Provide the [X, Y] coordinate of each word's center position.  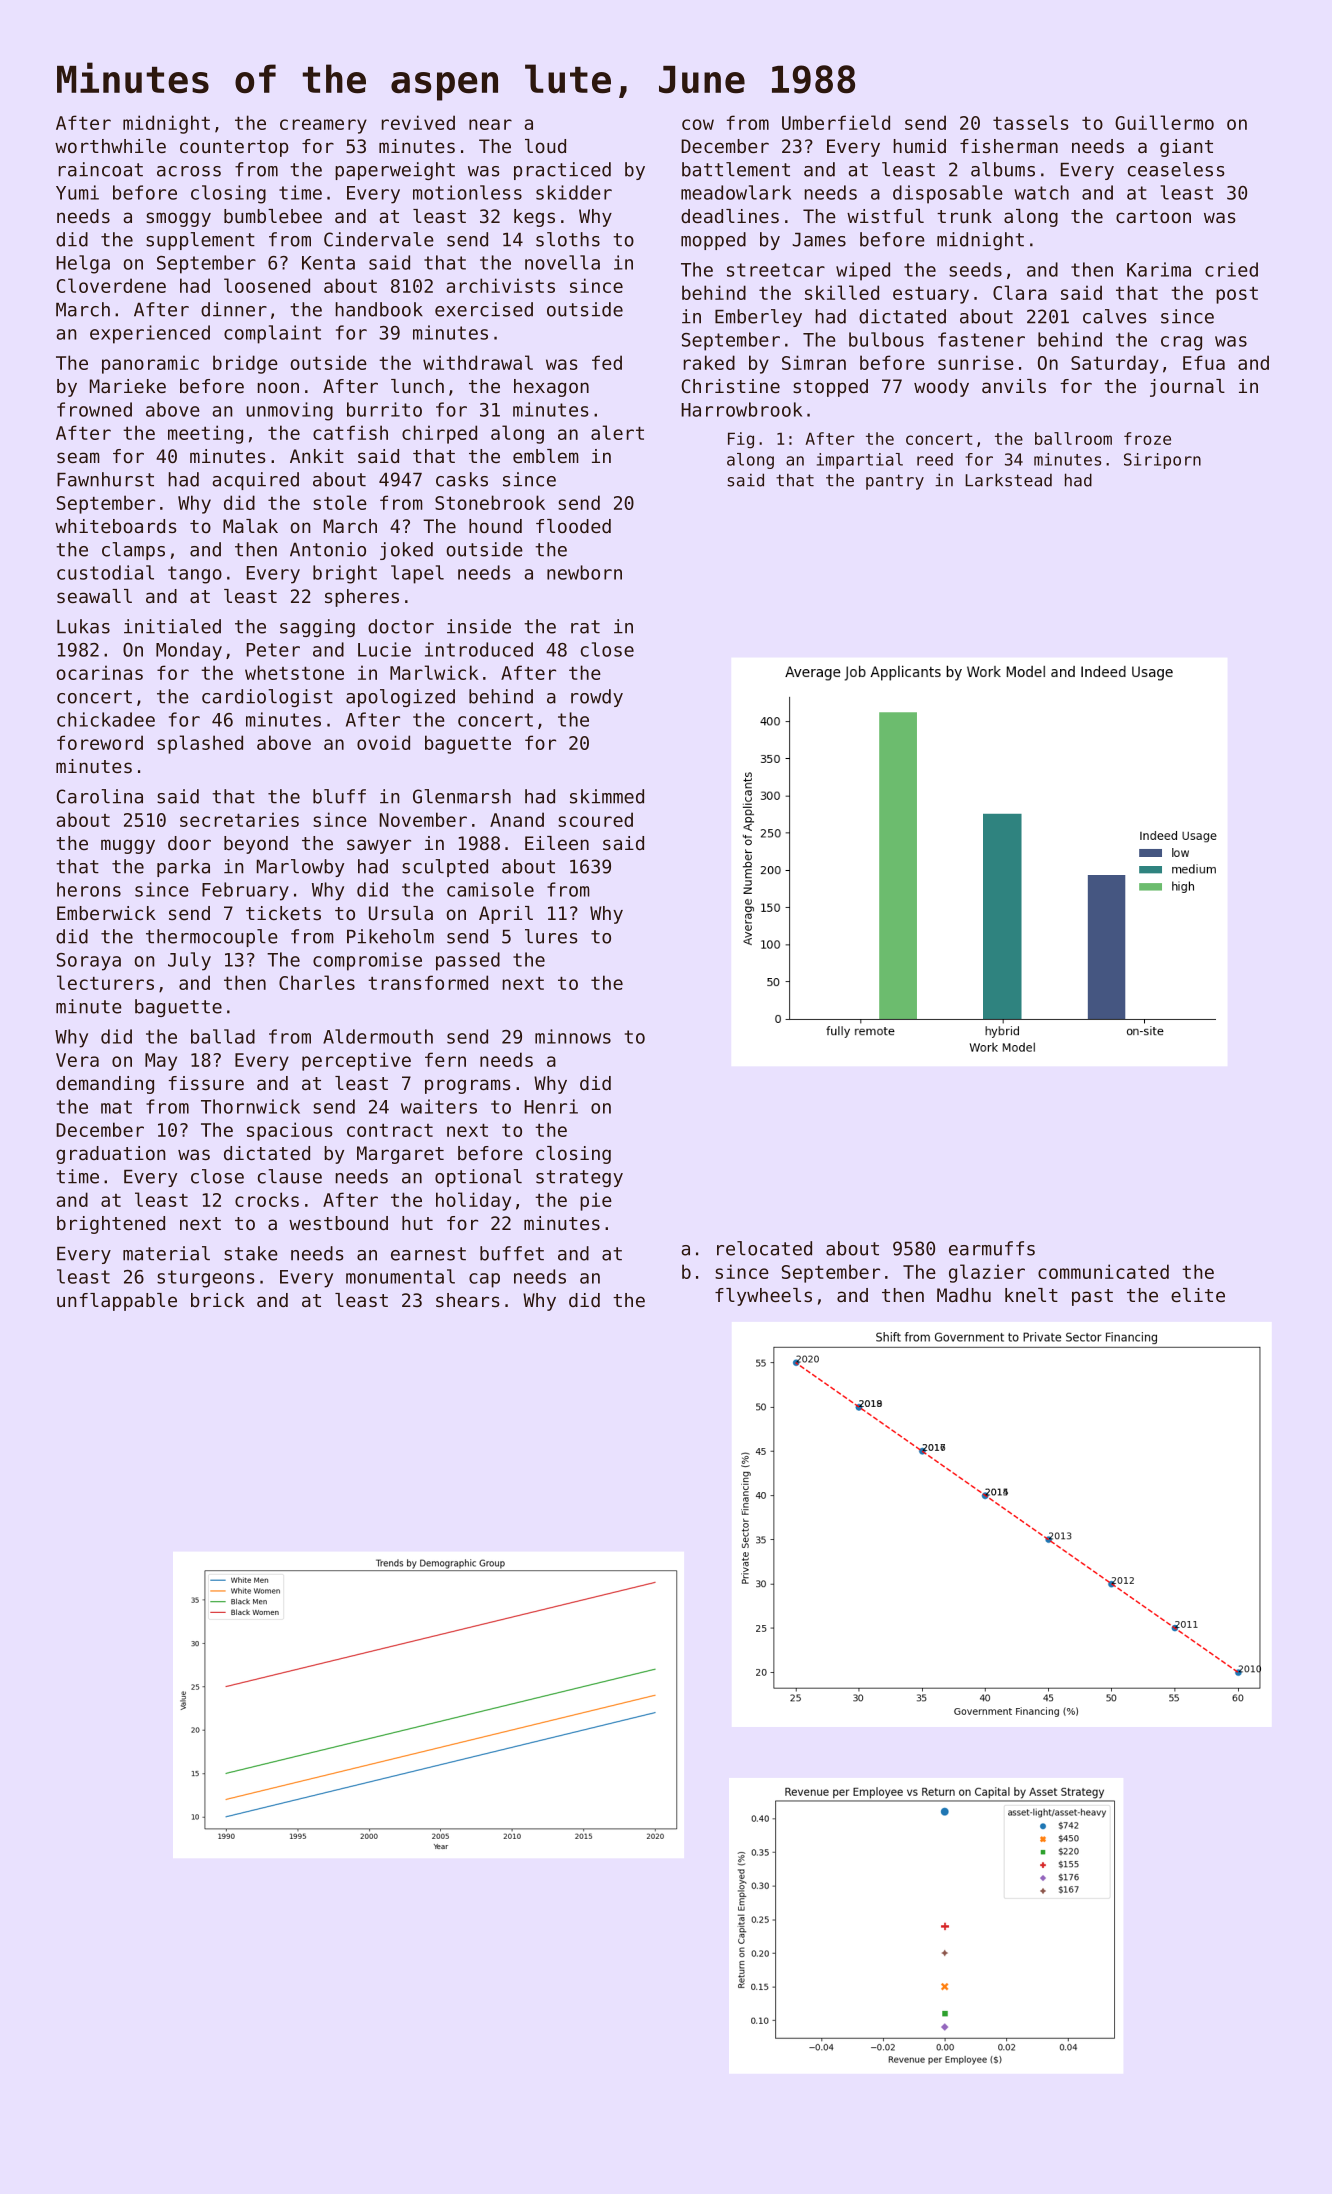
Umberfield [836, 122]
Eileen [557, 843]
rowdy [597, 698]
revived [418, 122]
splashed [200, 744]
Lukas [83, 626]
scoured [595, 819]
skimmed [607, 796]
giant [1186, 148]
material [166, 1253]
